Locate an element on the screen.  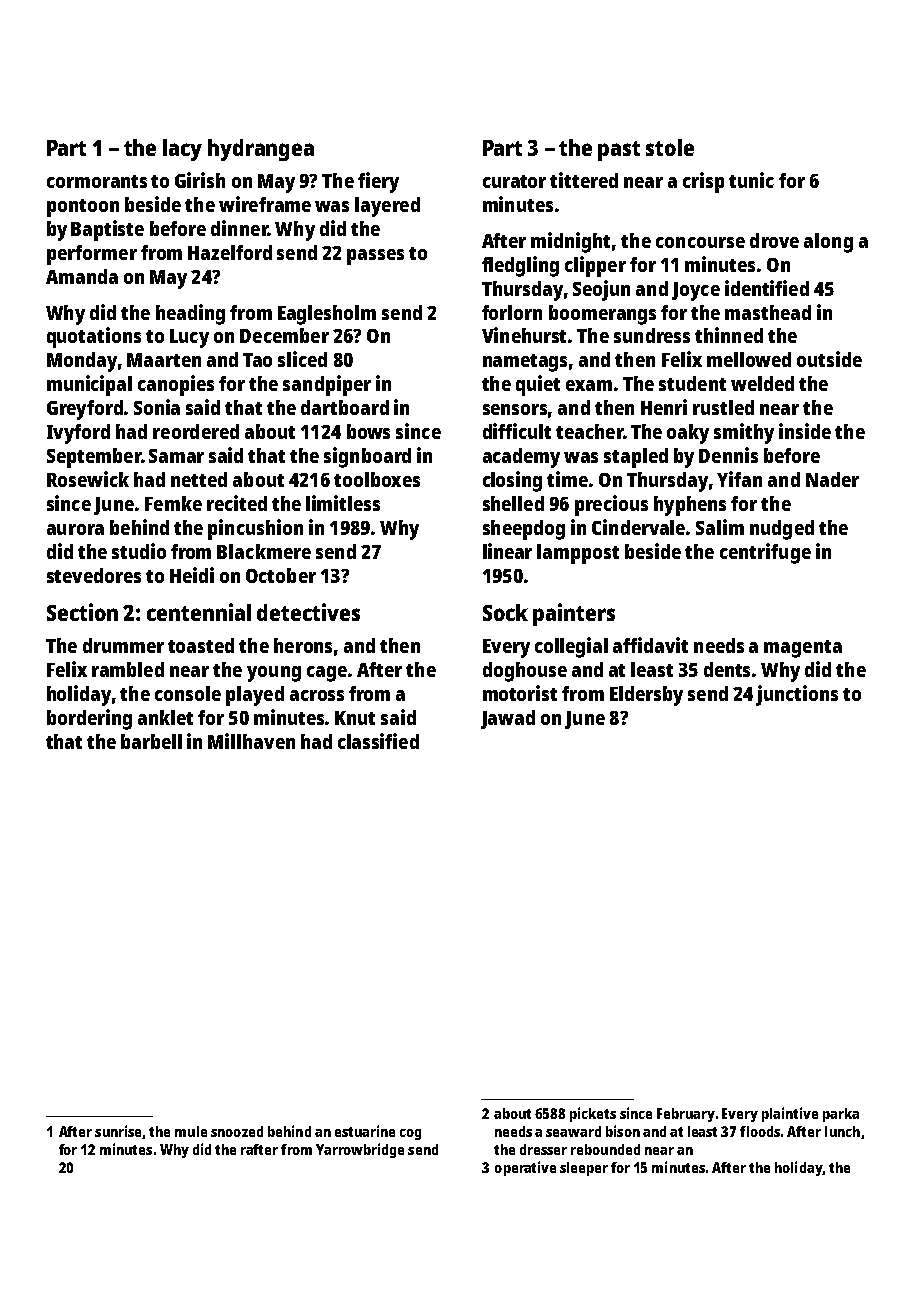
Section is located at coordinates (82, 612).
